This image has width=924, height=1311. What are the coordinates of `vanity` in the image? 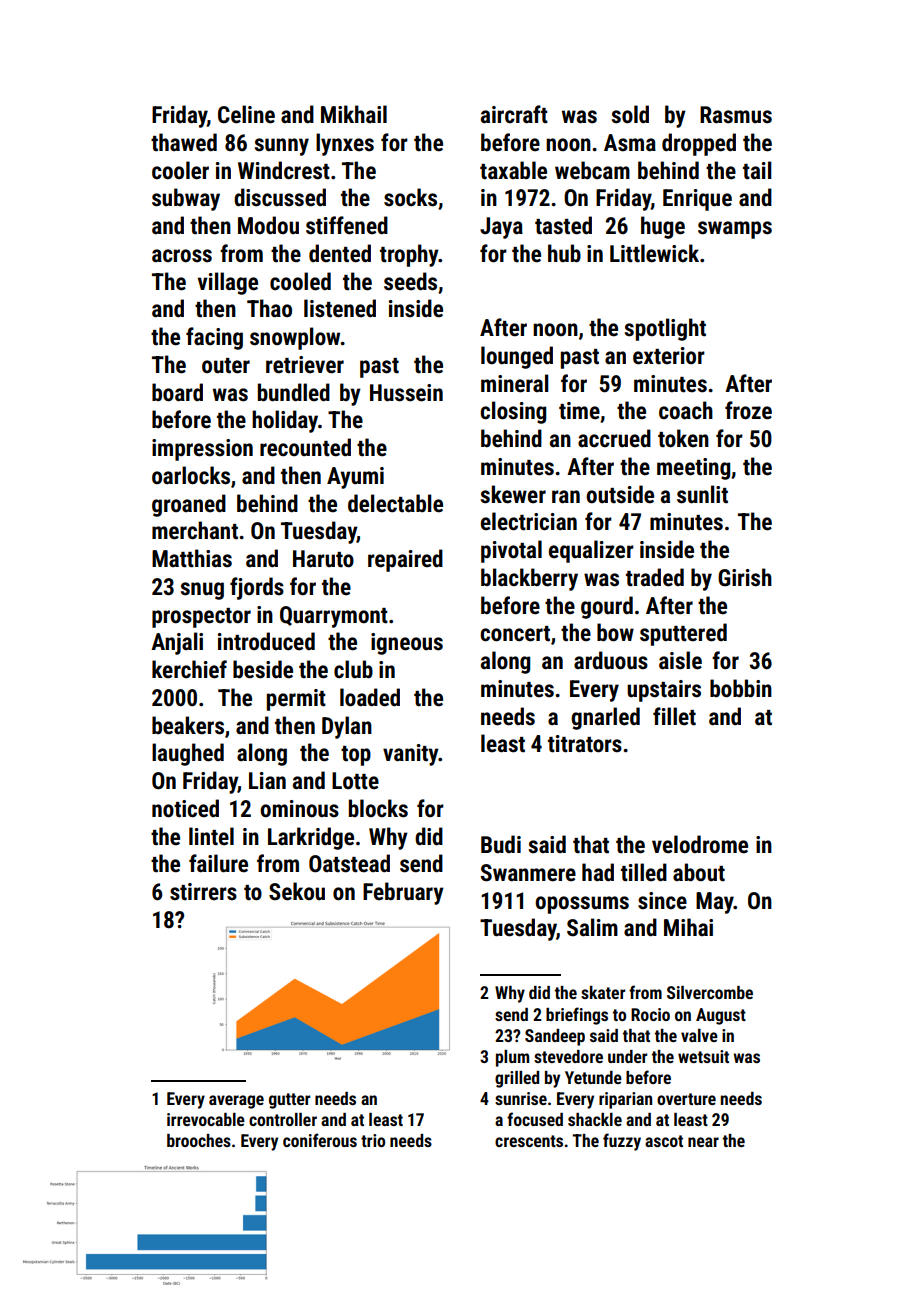 It's located at (411, 755).
